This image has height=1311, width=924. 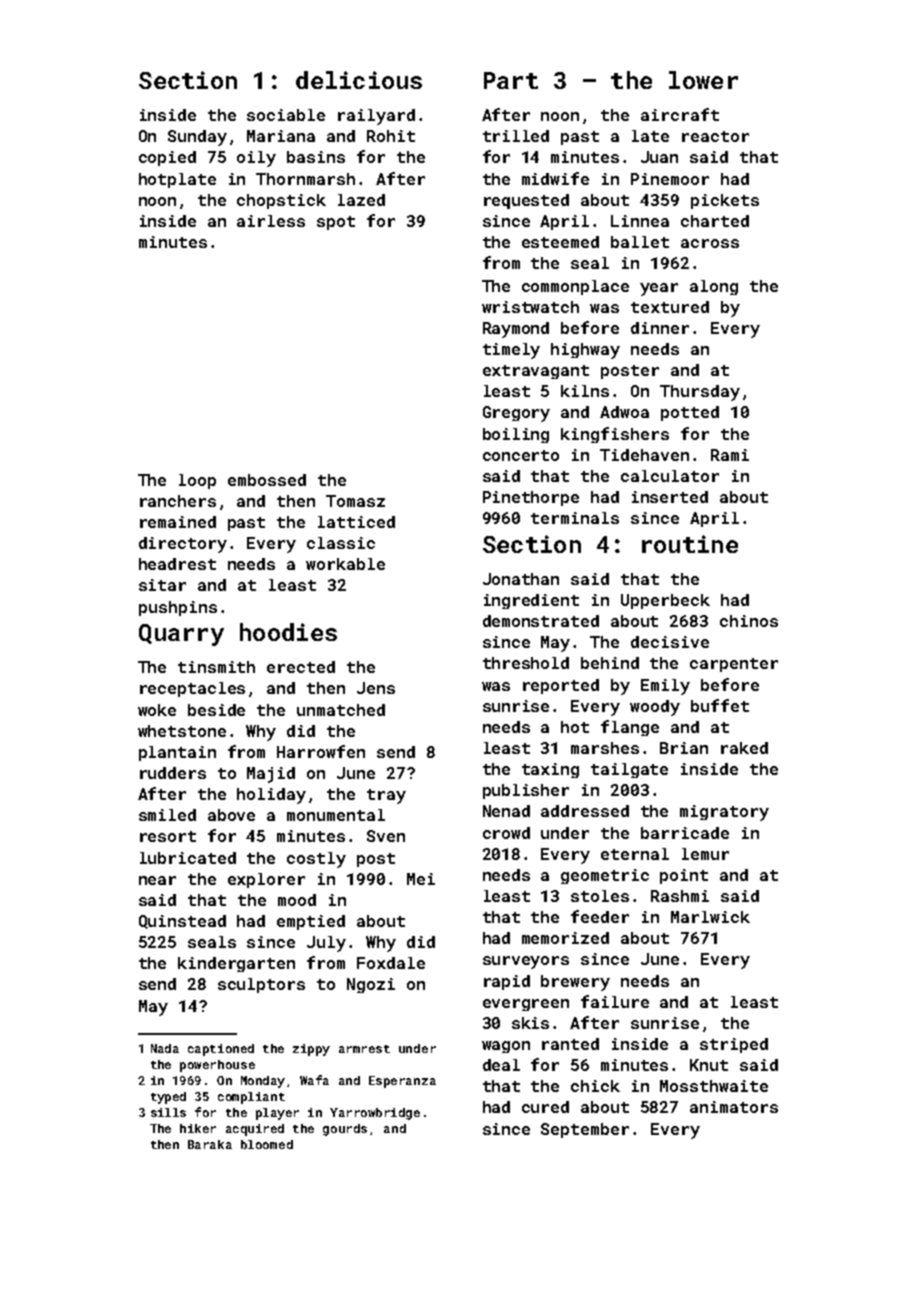 What do you see at coordinates (659, 157) in the image?
I see `Juan` at bounding box center [659, 157].
